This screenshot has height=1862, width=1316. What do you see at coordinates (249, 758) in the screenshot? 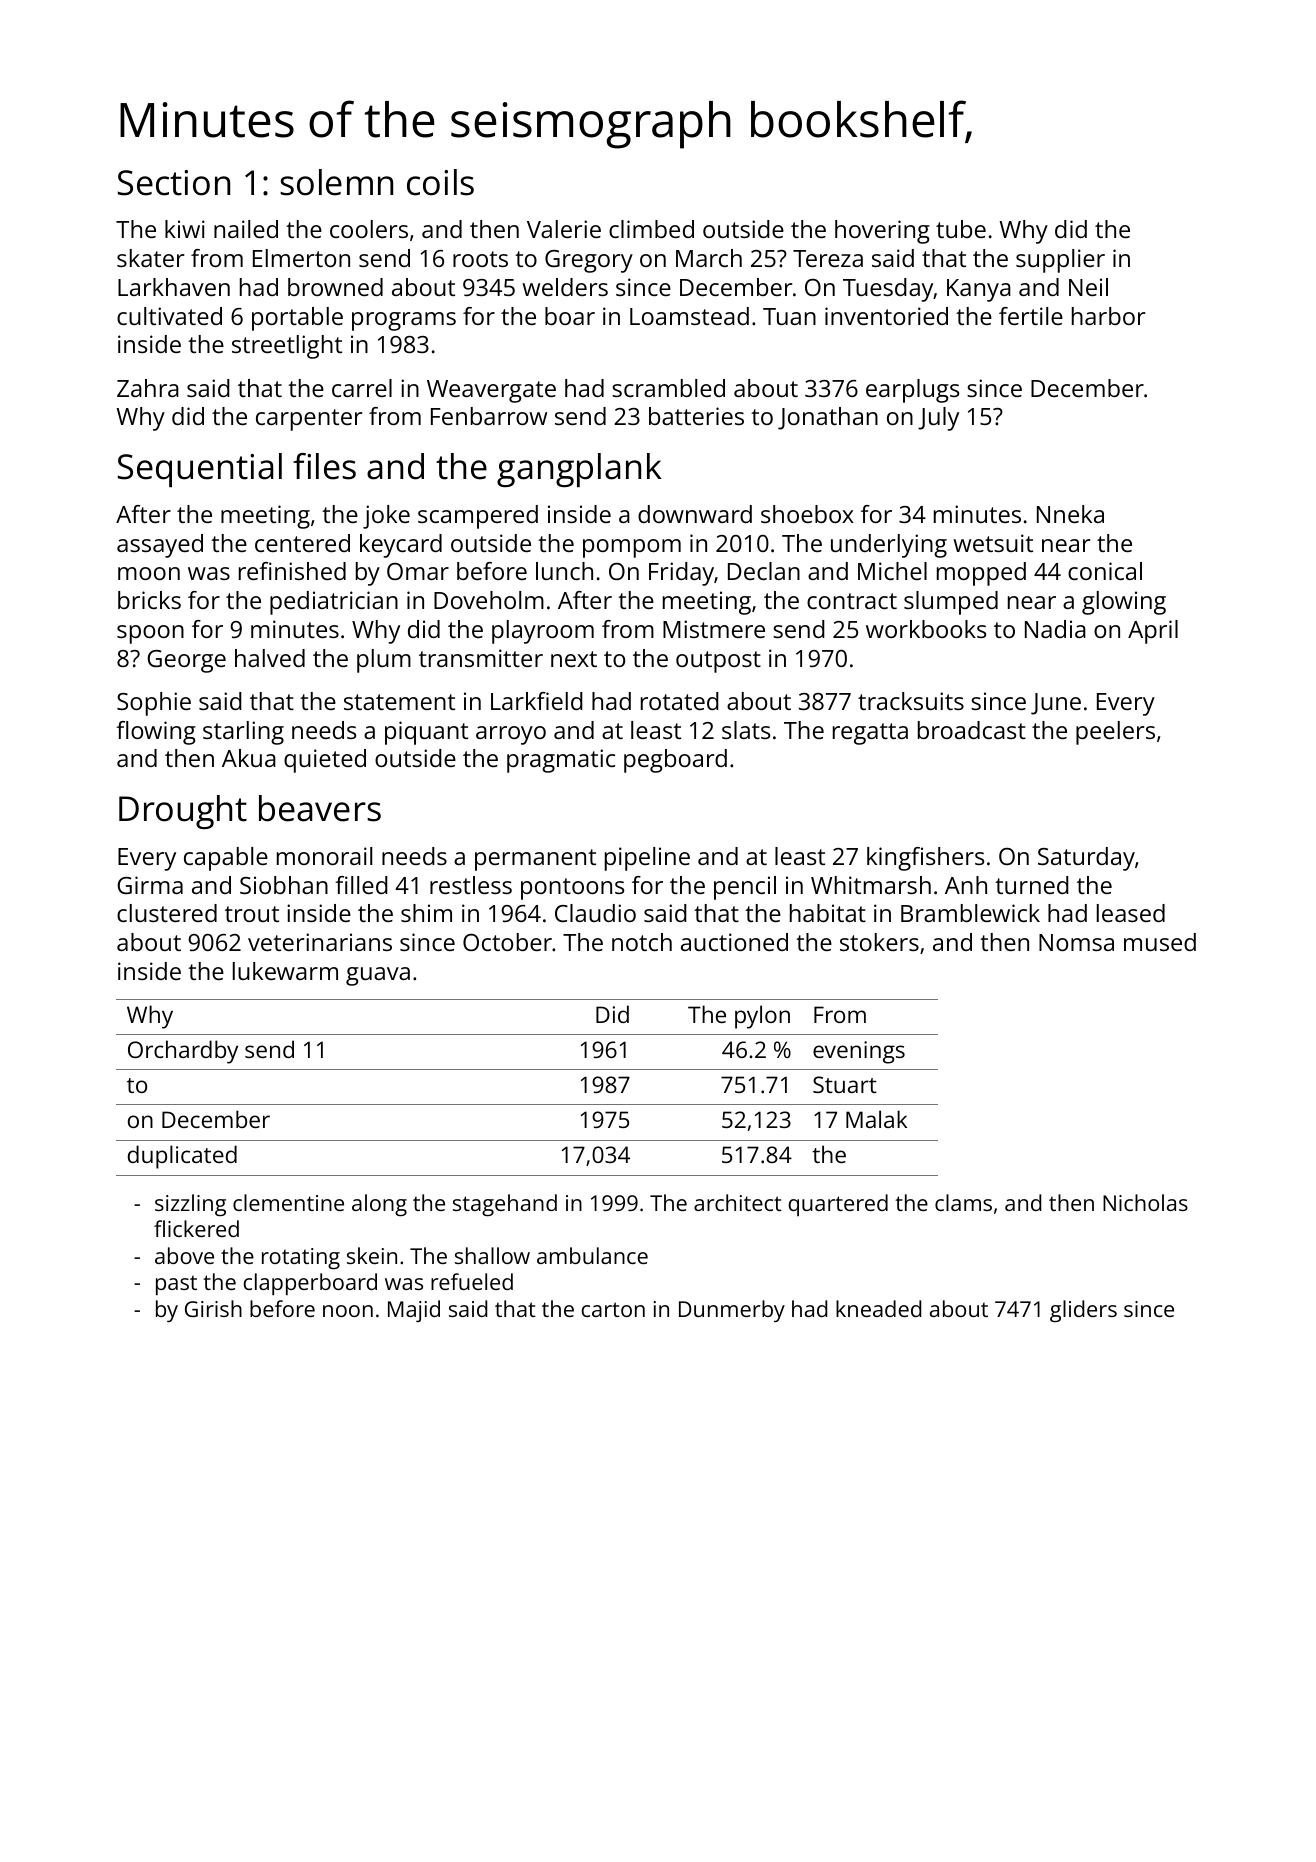
I see `Akua` at bounding box center [249, 758].
